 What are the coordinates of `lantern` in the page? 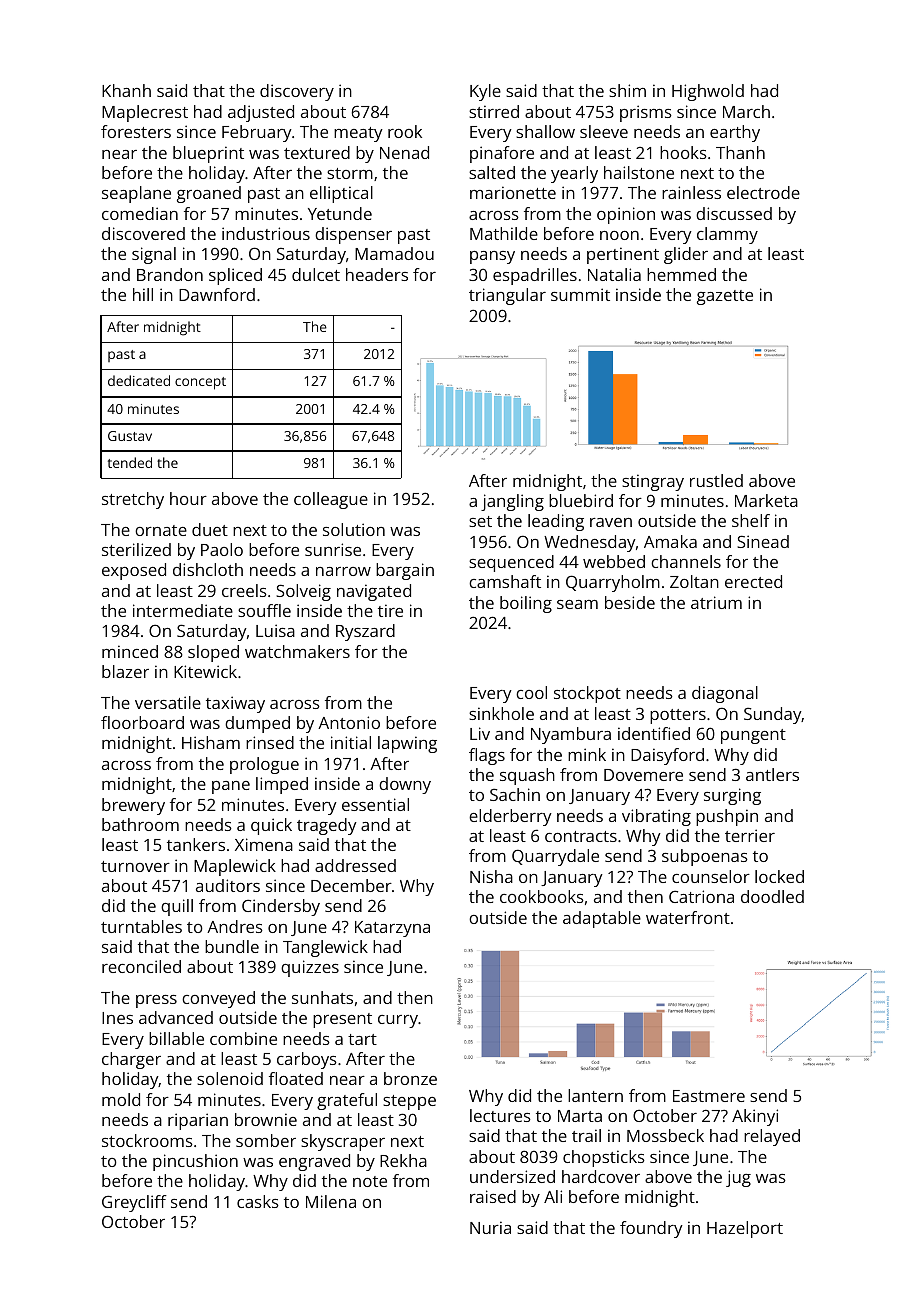 It's located at (595, 1095).
